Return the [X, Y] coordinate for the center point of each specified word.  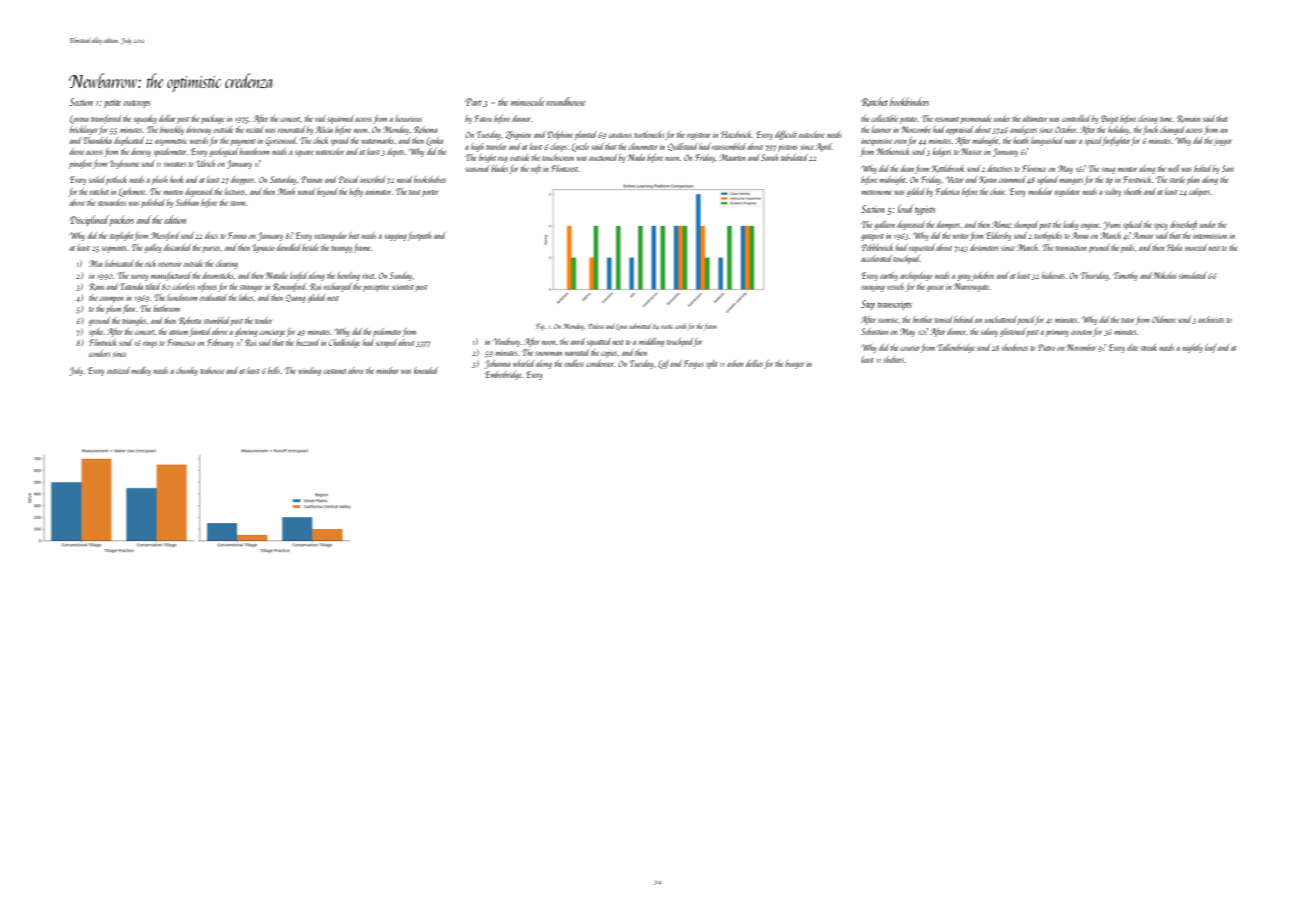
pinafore [80, 164]
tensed [944, 319]
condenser [600, 363]
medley [141, 371]
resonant [947, 119]
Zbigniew [519, 135]
